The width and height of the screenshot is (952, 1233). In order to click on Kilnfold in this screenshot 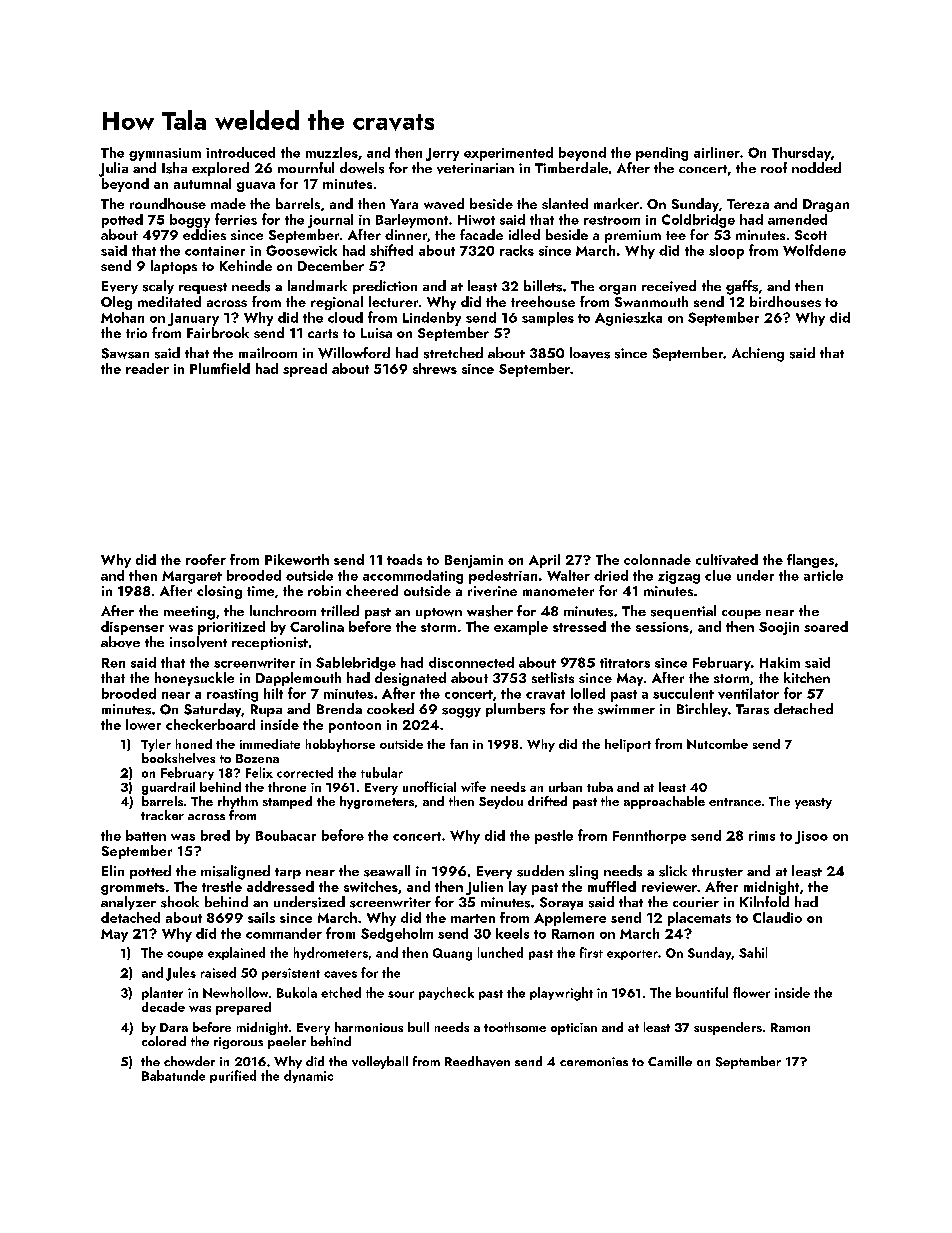, I will do `click(764, 901)`.
